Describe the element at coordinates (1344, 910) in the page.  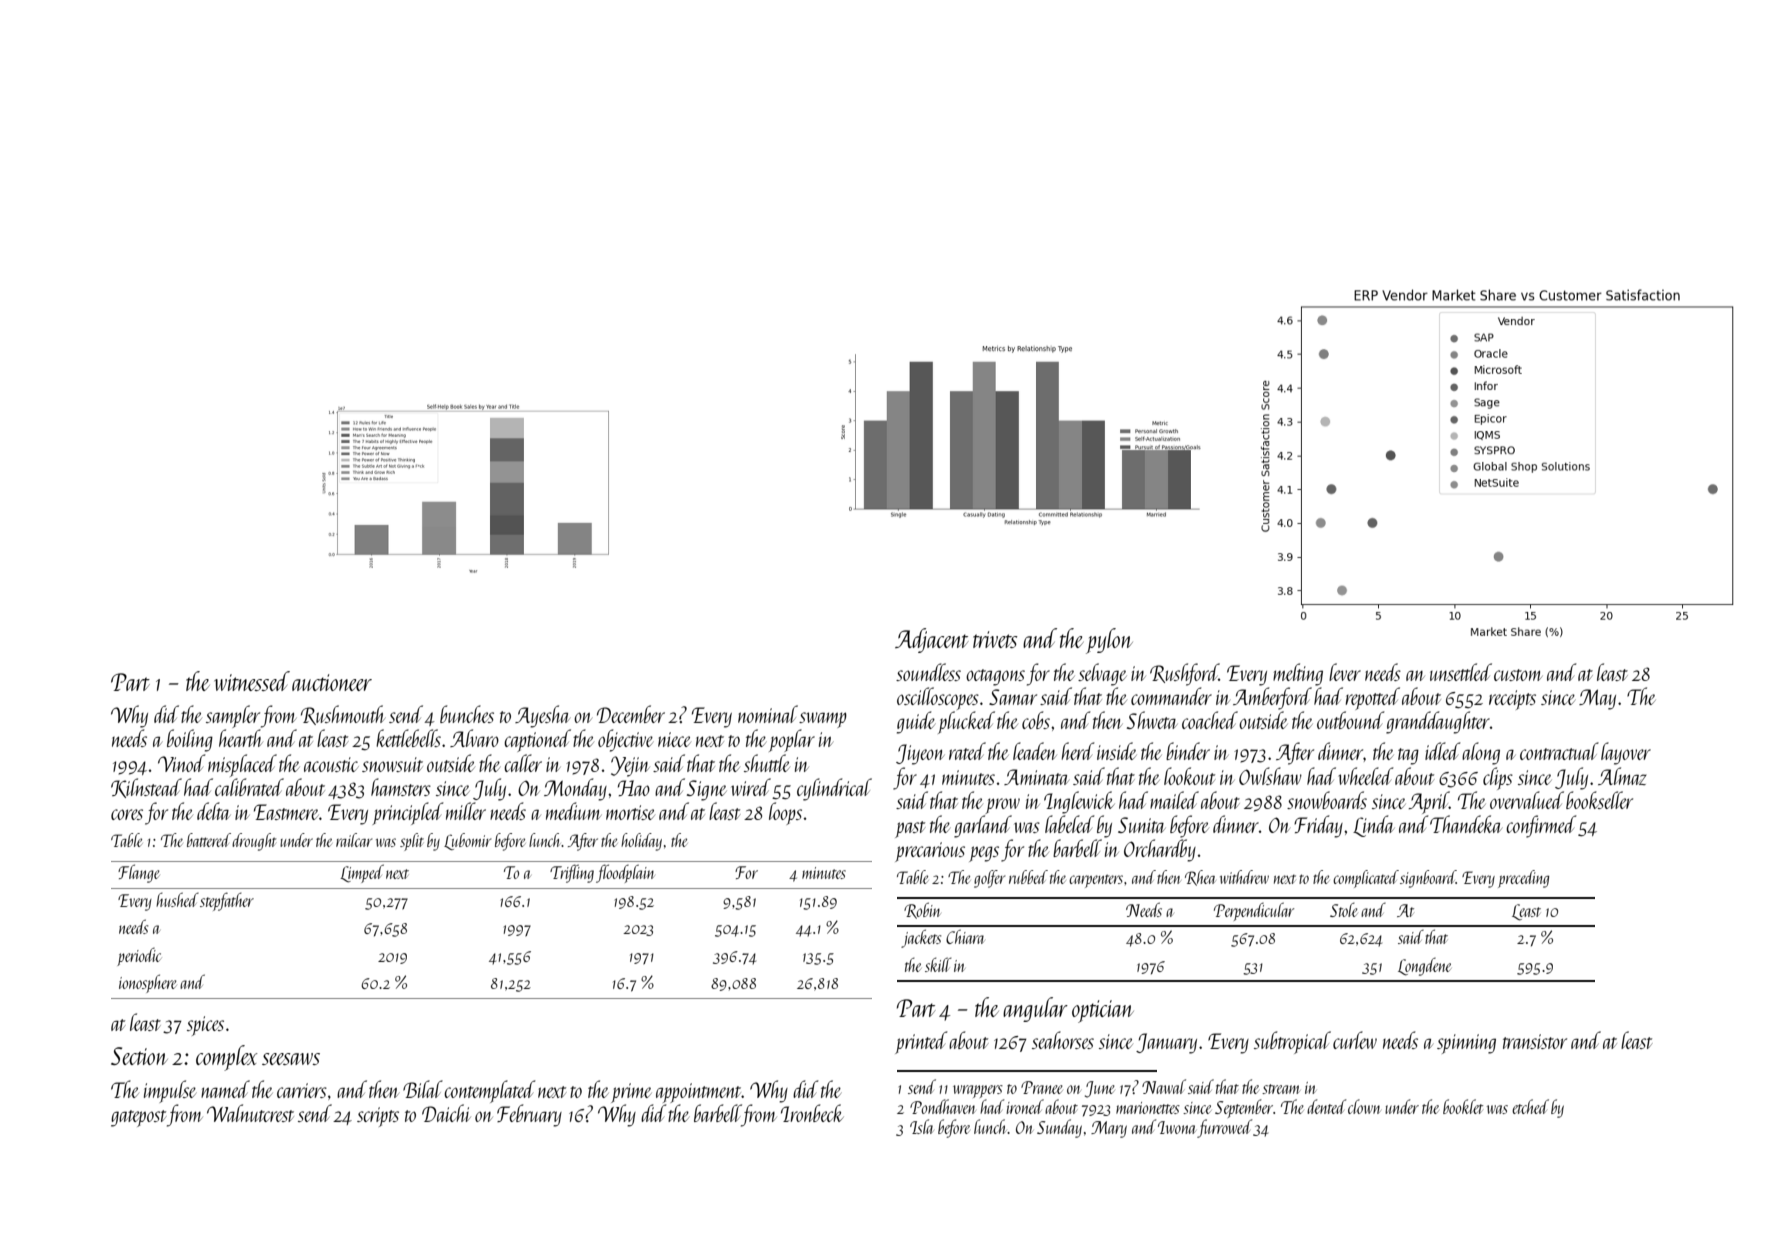
I see `Stole` at that location.
